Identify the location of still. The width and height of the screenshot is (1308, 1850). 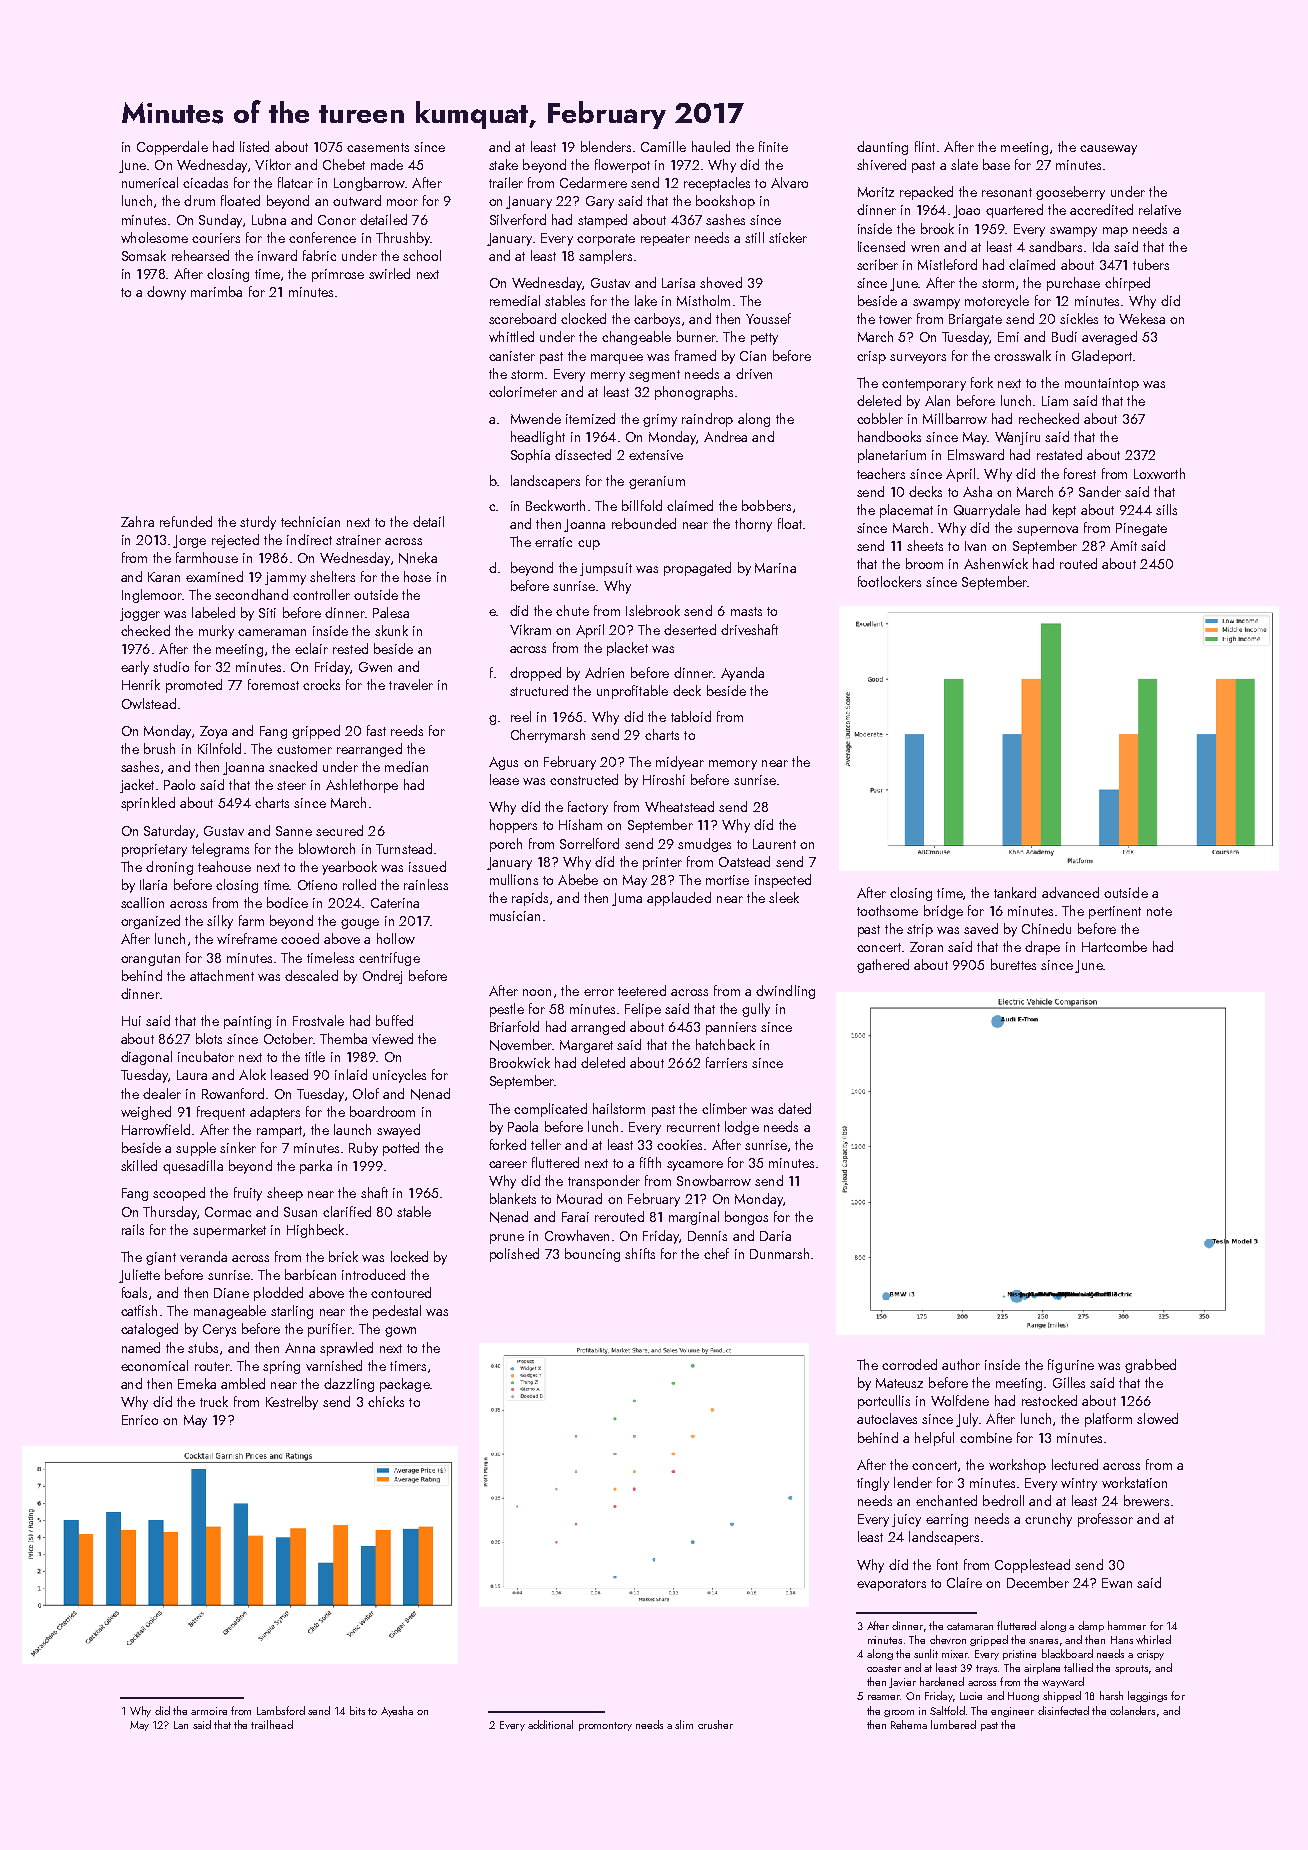
(754, 237).
